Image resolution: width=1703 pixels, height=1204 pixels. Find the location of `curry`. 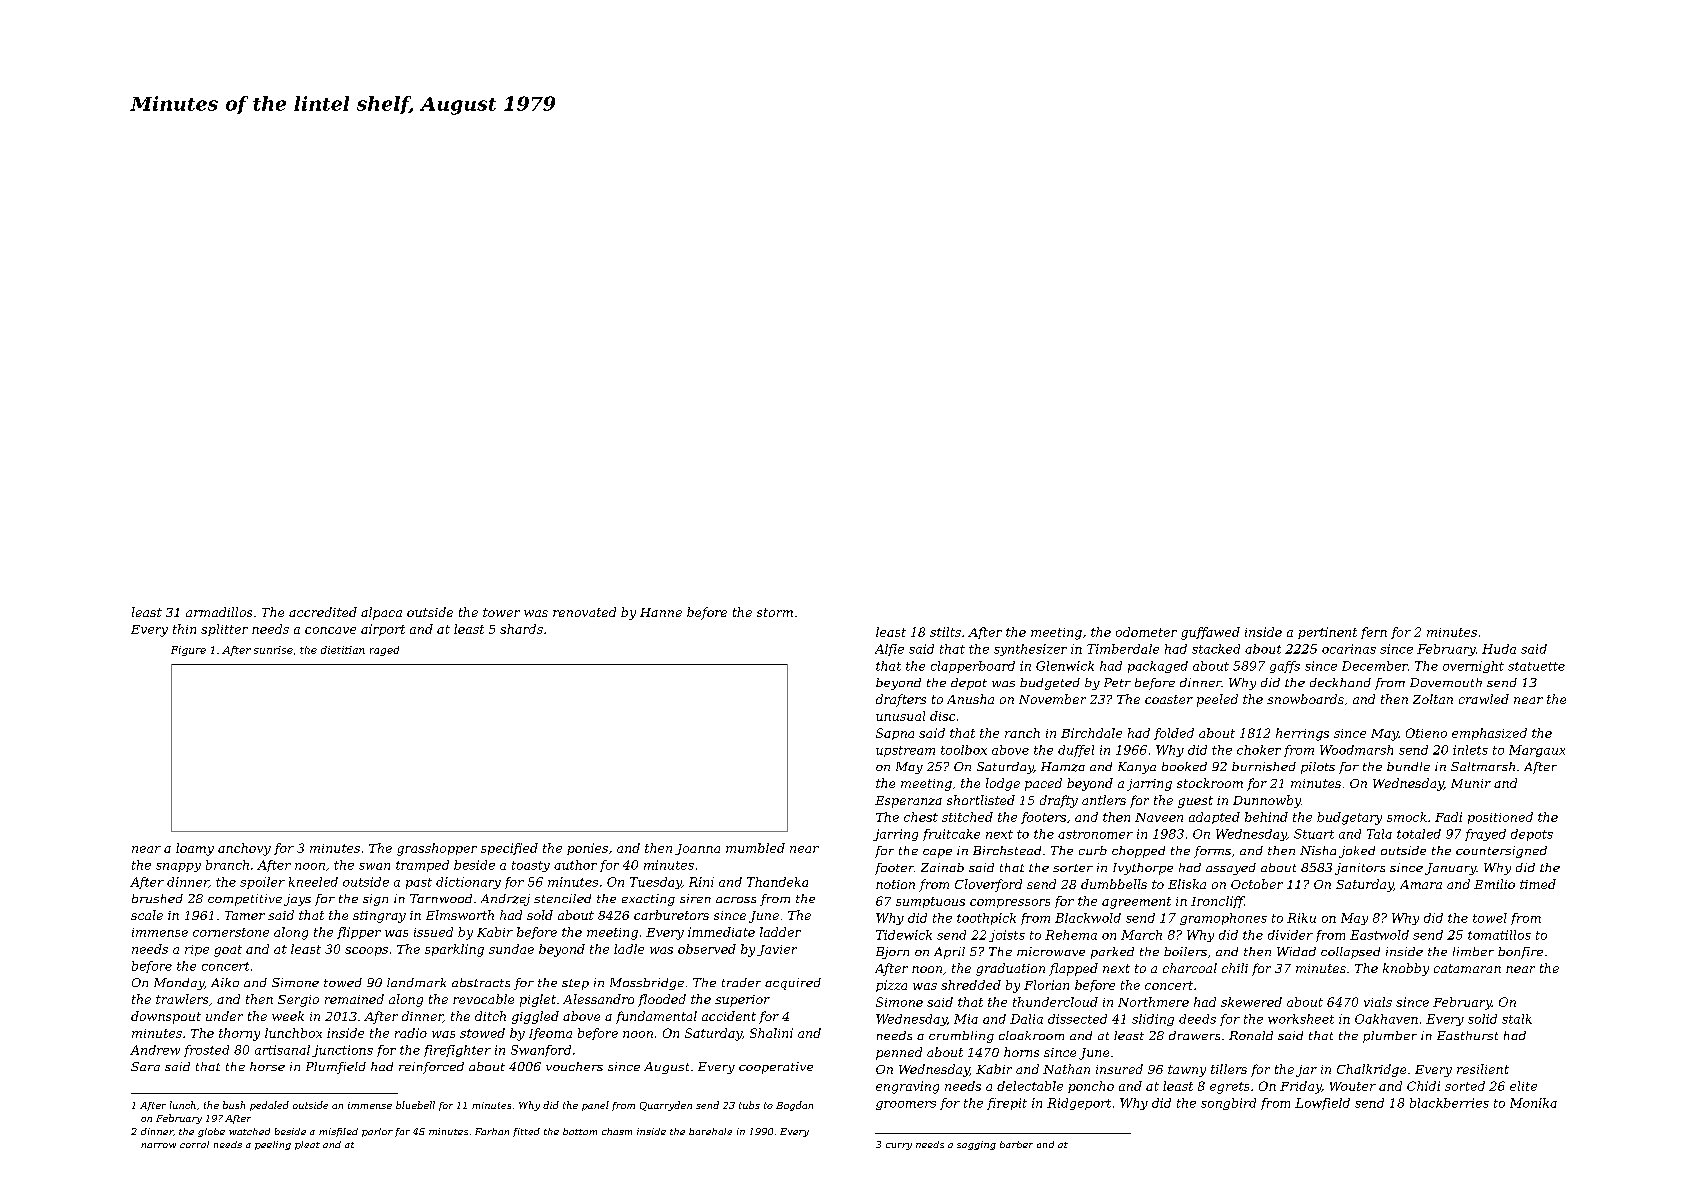

curry is located at coordinates (899, 1146).
